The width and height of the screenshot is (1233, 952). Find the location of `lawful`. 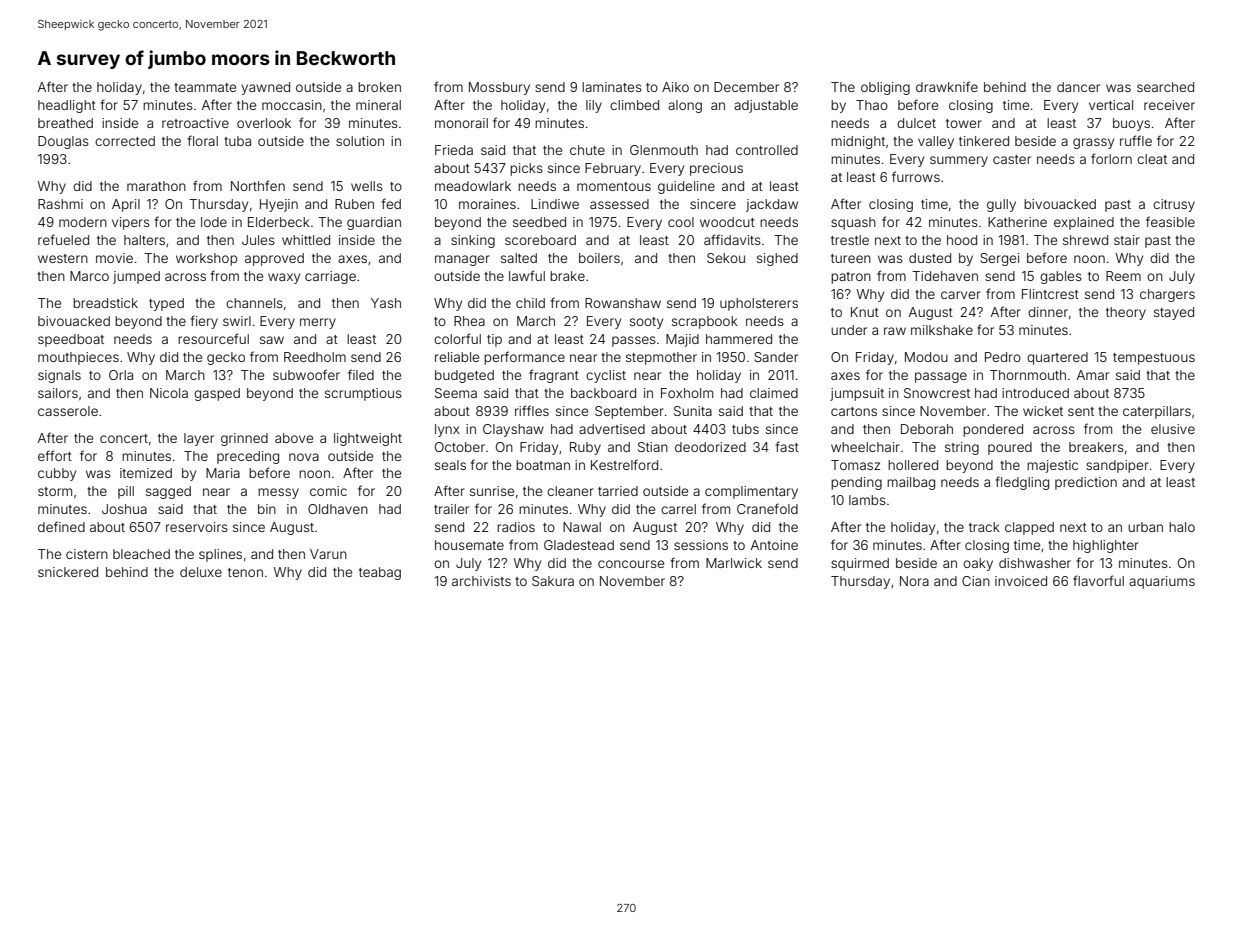

lawful is located at coordinates (527, 275).
